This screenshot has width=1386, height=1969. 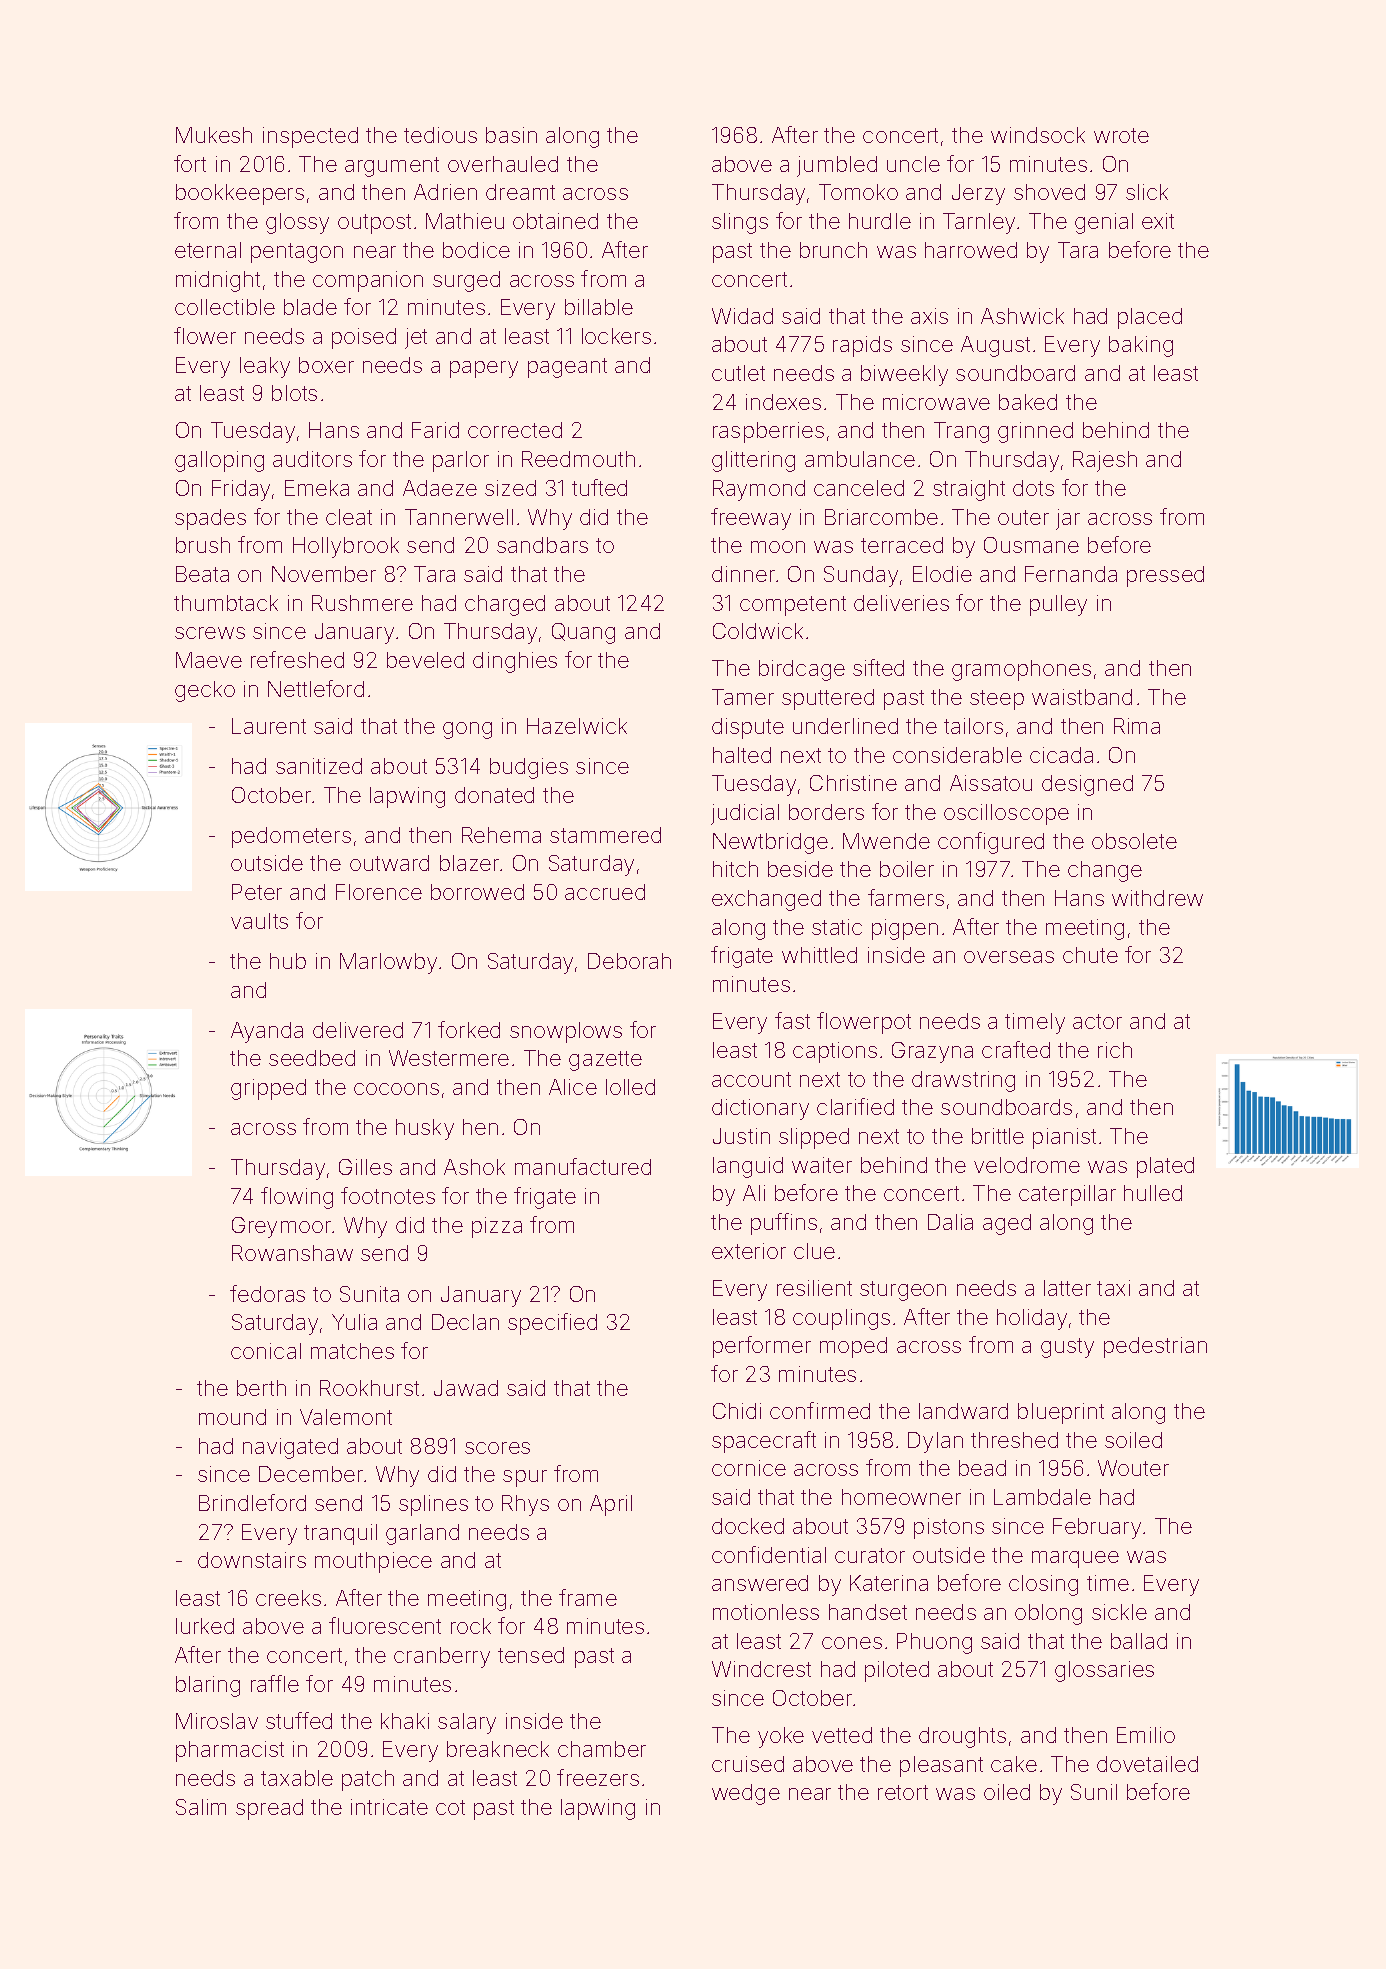 What do you see at coordinates (950, 1222) in the screenshot?
I see `Dalia` at bounding box center [950, 1222].
